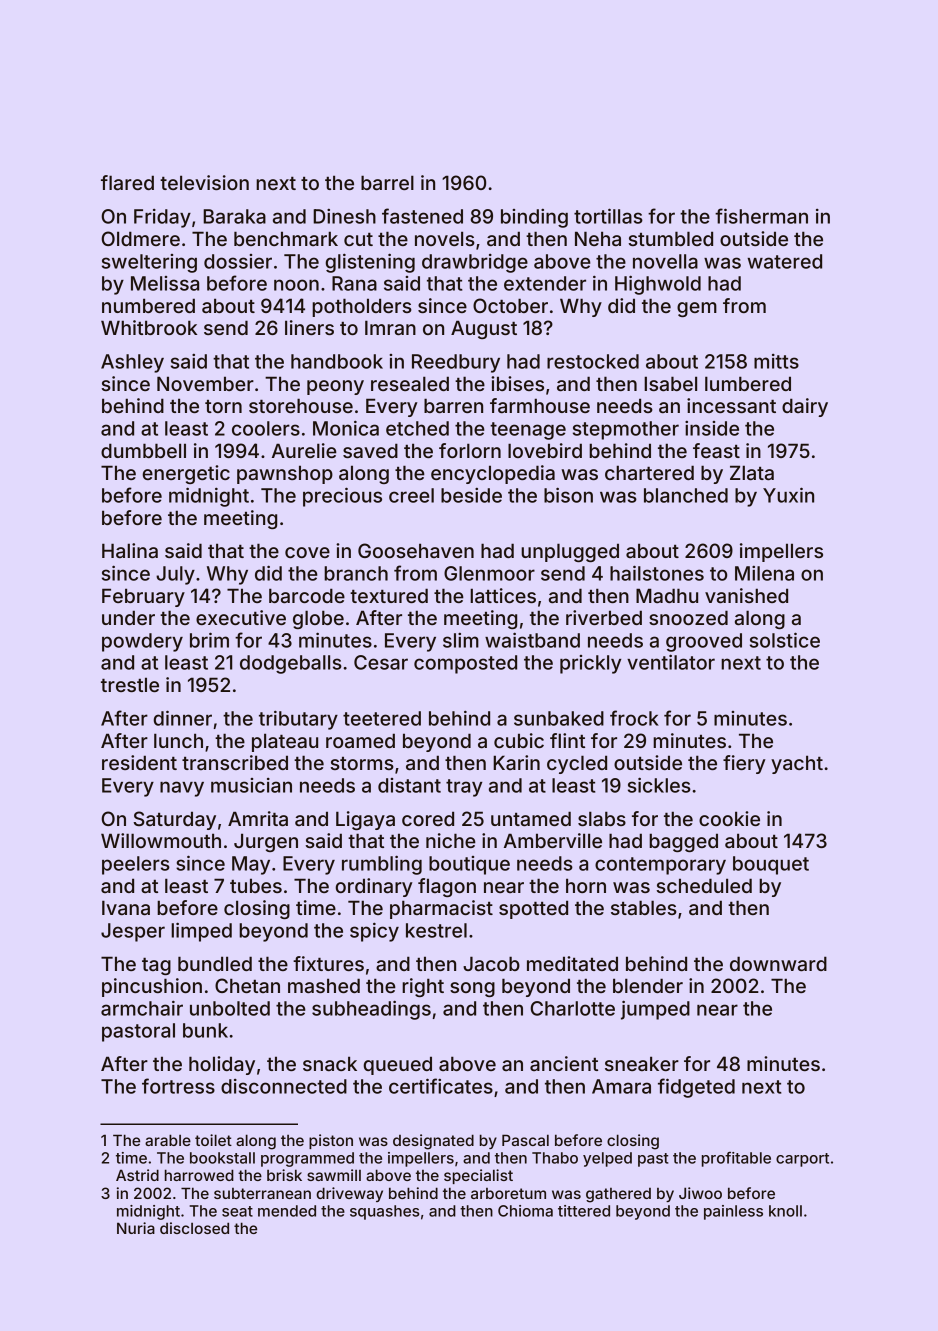 Image resolution: width=938 pixels, height=1331 pixels. I want to click on disclosed, so click(194, 1228).
